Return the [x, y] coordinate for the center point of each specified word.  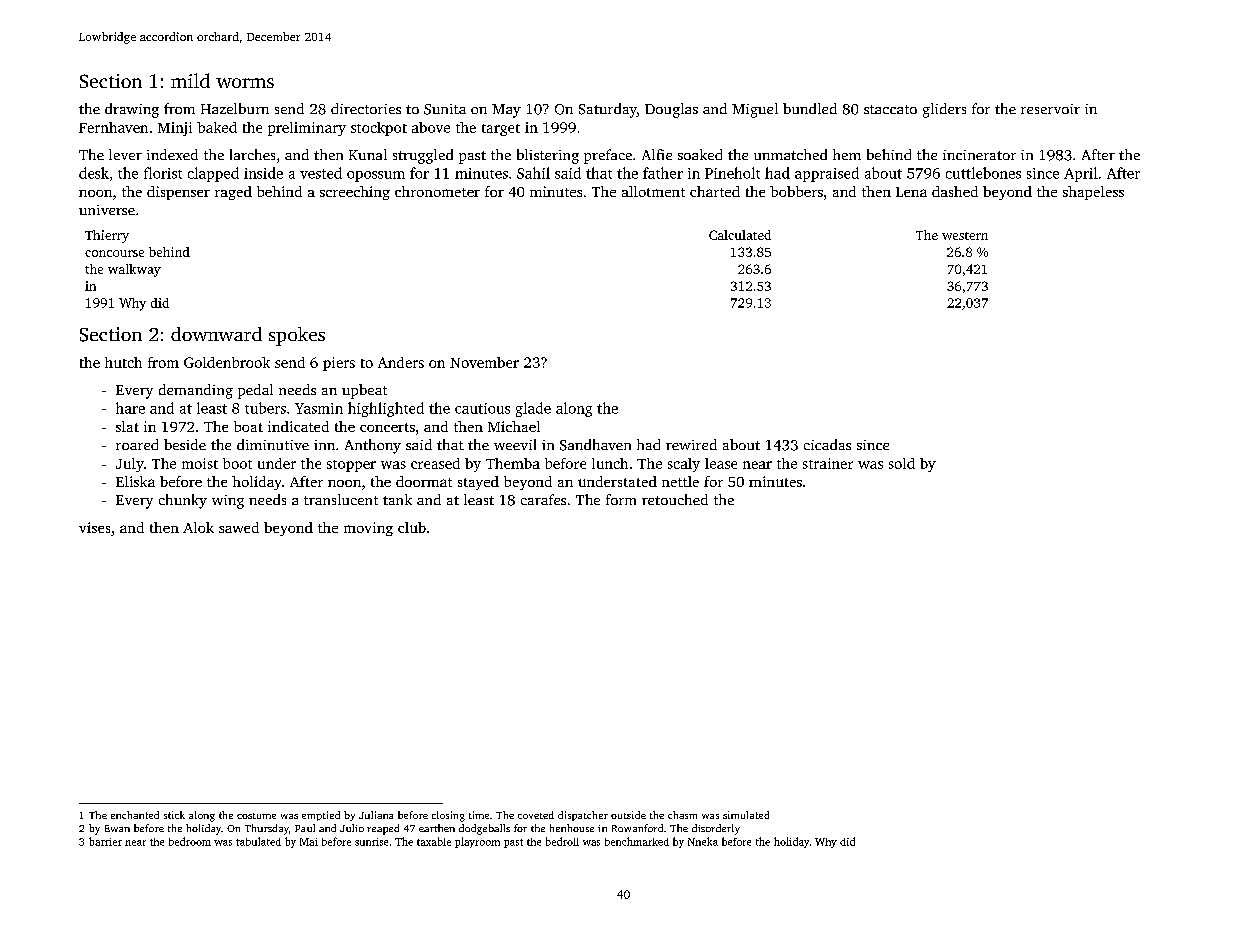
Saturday [608, 110]
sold [902, 463]
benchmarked [637, 841]
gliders [944, 110]
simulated [746, 815]
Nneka [703, 841]
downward [216, 334]
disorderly [716, 829]
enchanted [135, 815]
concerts [387, 427]
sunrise [371, 842]
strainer [828, 463]
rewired [691, 444]
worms [245, 83]
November [484, 362]
